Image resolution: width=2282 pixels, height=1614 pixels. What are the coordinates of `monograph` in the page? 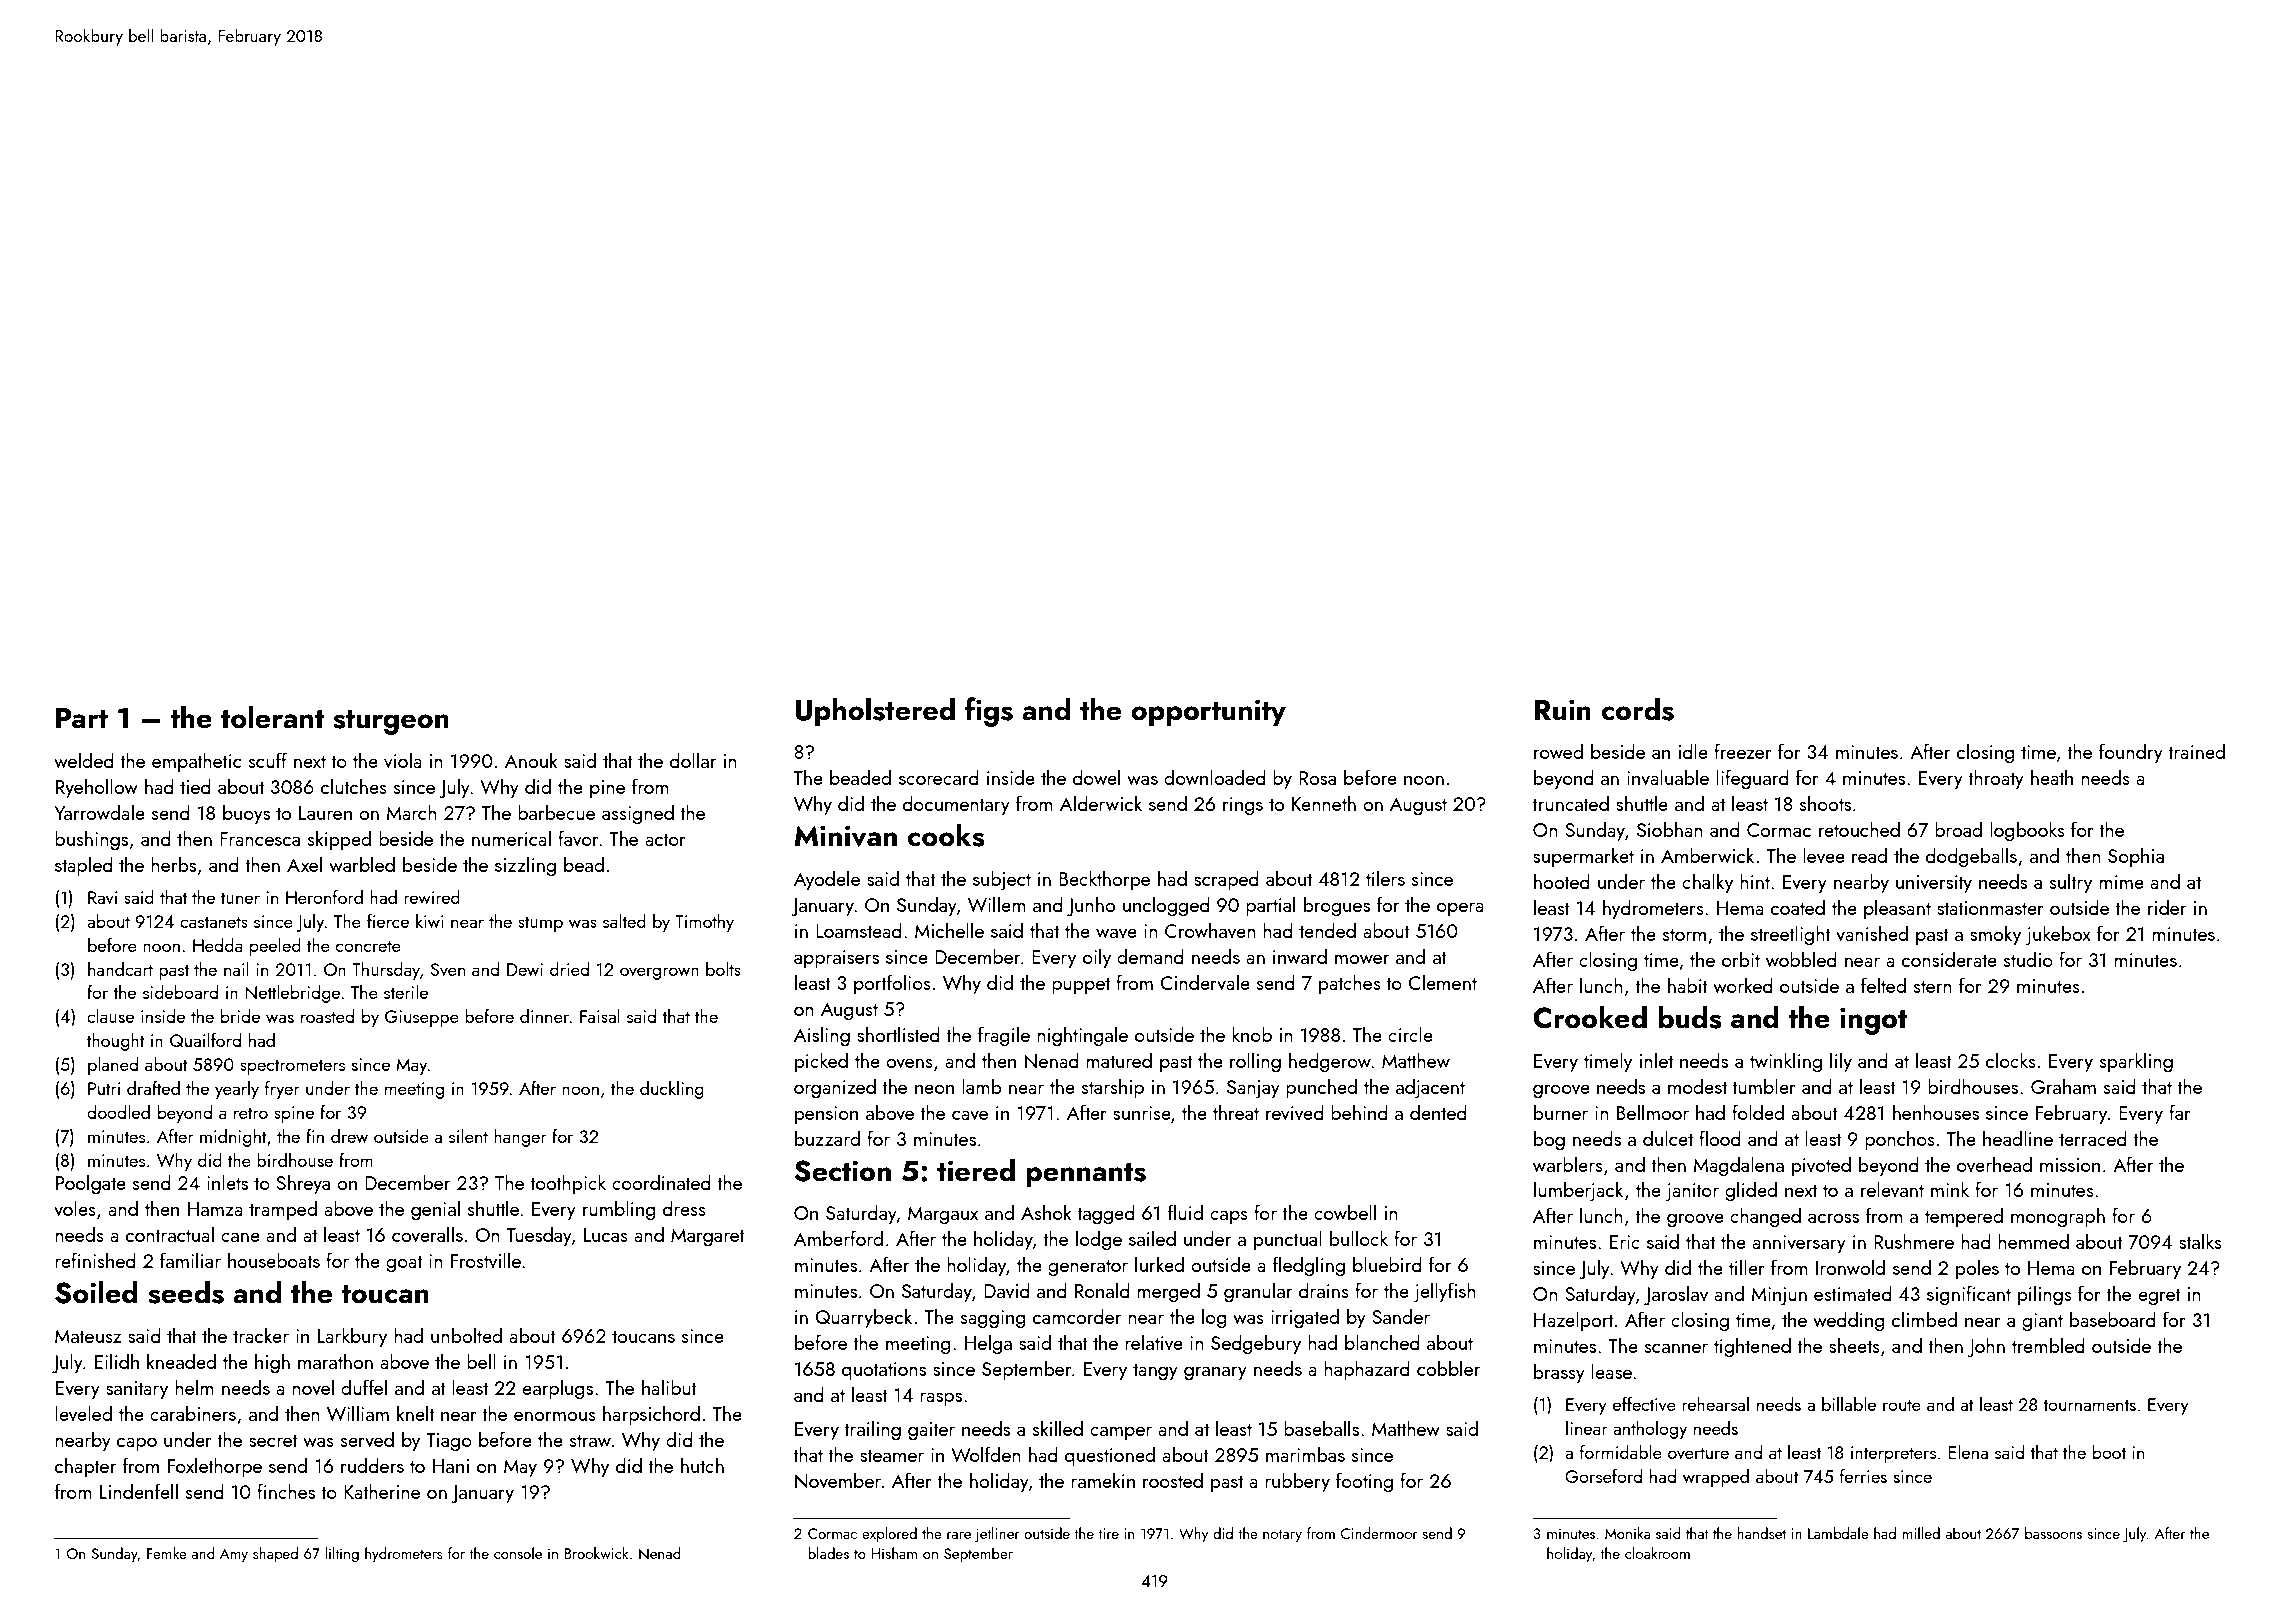 It's located at (2058, 1217).
